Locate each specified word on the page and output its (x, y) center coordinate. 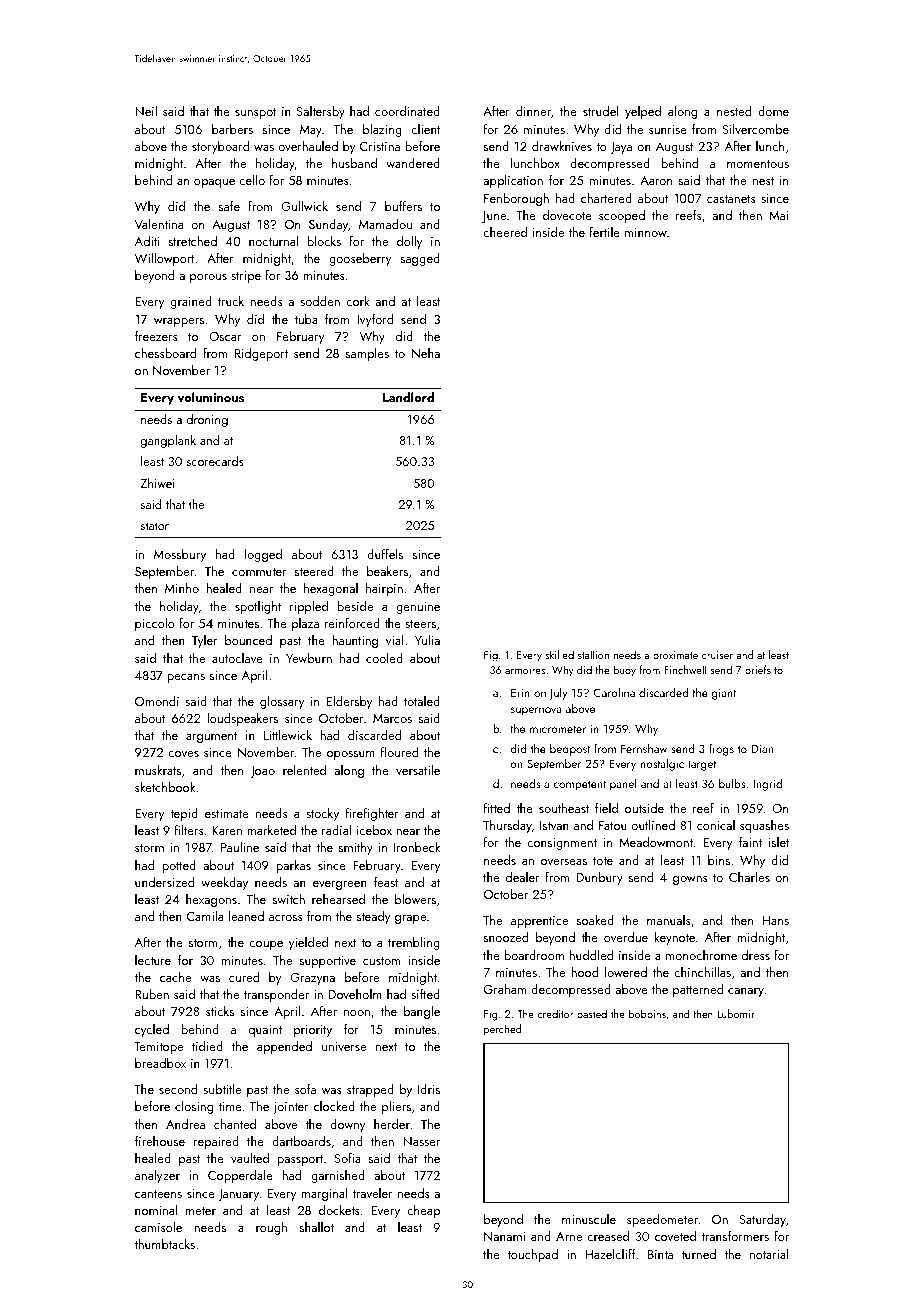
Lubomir (736, 1013)
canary (746, 992)
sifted (425, 994)
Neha (426, 353)
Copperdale (240, 1176)
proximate (675, 656)
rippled (309, 607)
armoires (525, 670)
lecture (153, 960)
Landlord (408, 397)
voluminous (211, 397)
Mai (778, 215)
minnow (646, 232)
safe (229, 206)
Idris (429, 1089)
